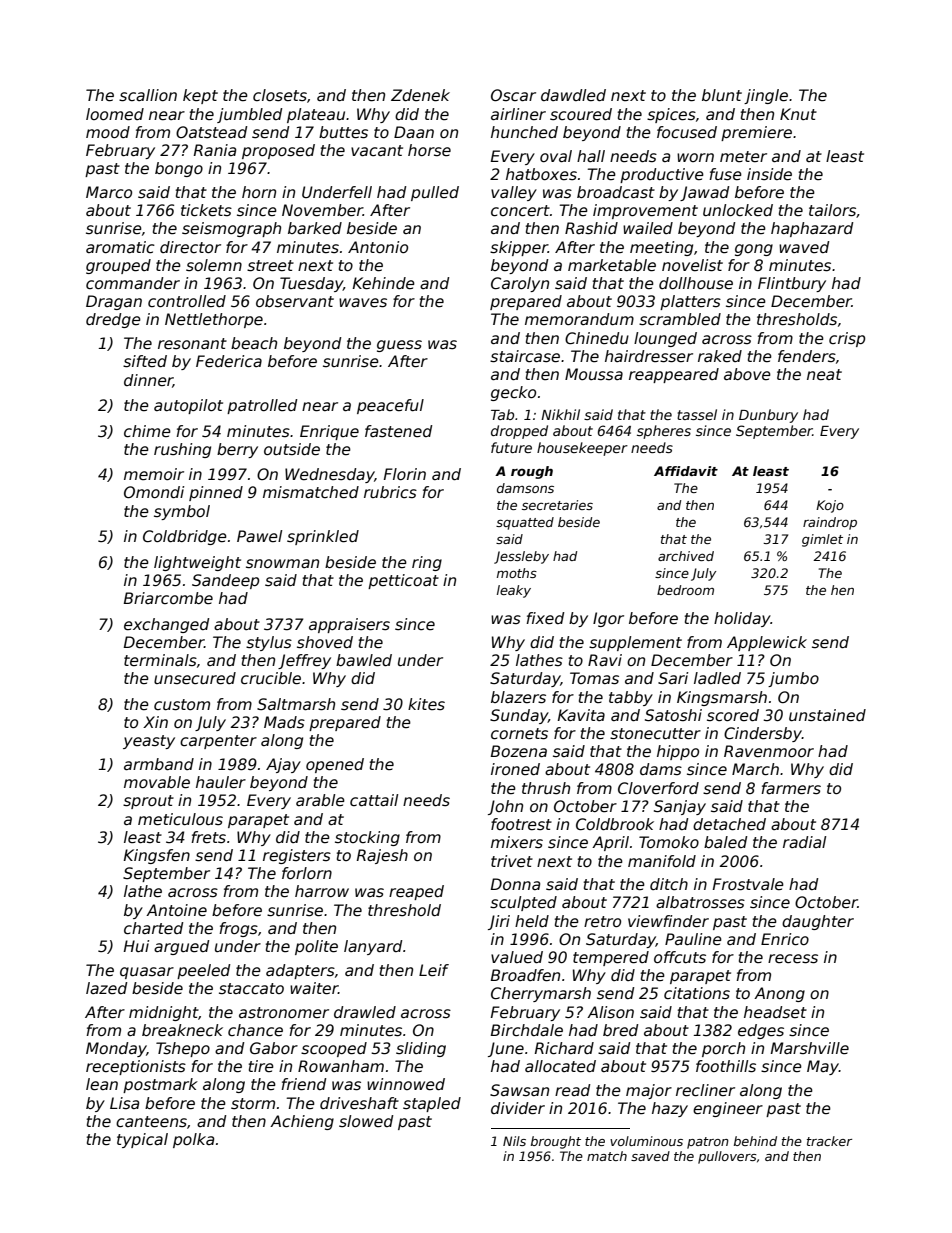  I want to click on scallion, so click(148, 95).
